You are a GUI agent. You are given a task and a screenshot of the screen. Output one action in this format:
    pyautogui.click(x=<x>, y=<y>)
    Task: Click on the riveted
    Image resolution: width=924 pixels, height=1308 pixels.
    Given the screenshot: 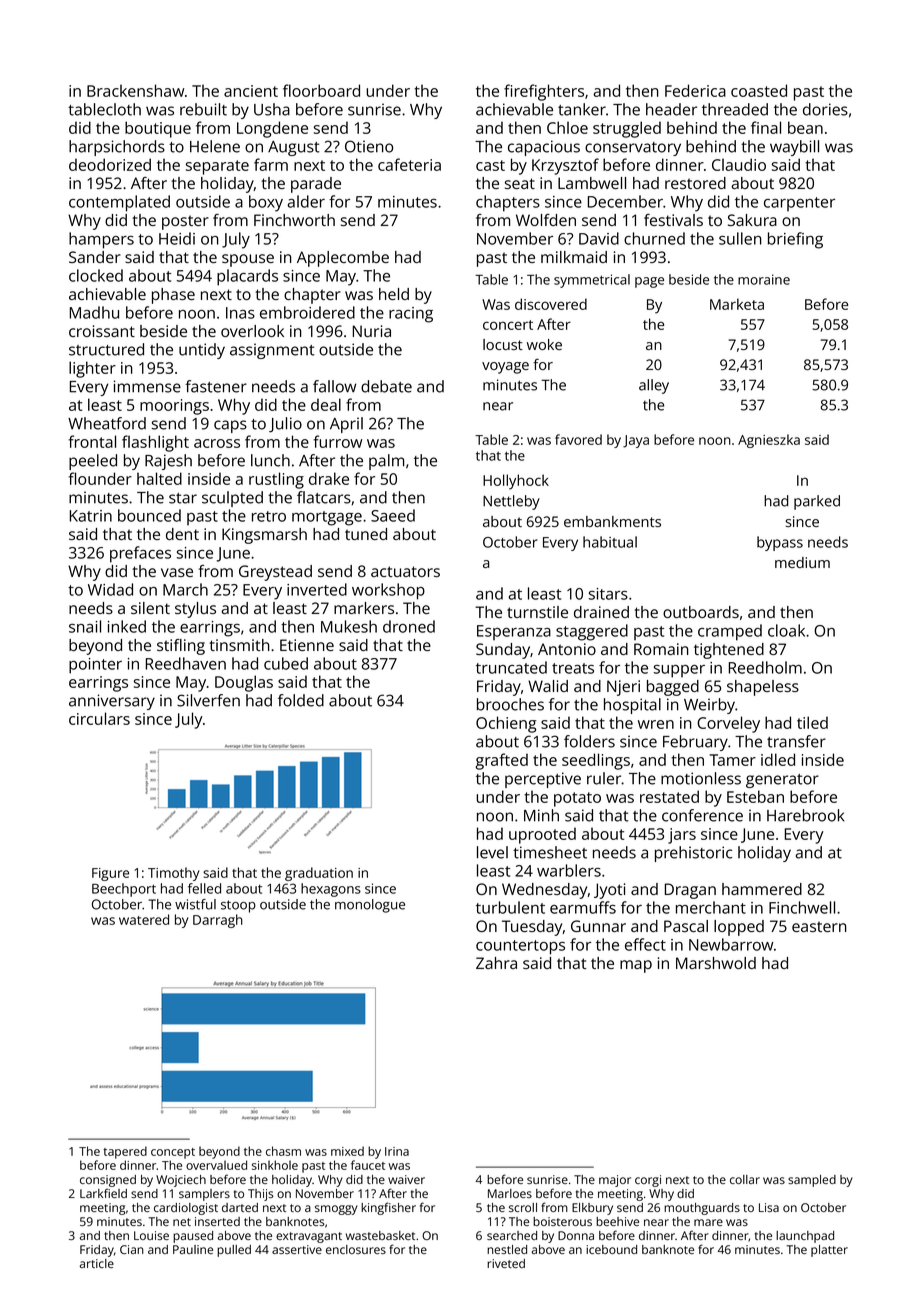 What is the action you would take?
    pyautogui.click(x=506, y=1263)
